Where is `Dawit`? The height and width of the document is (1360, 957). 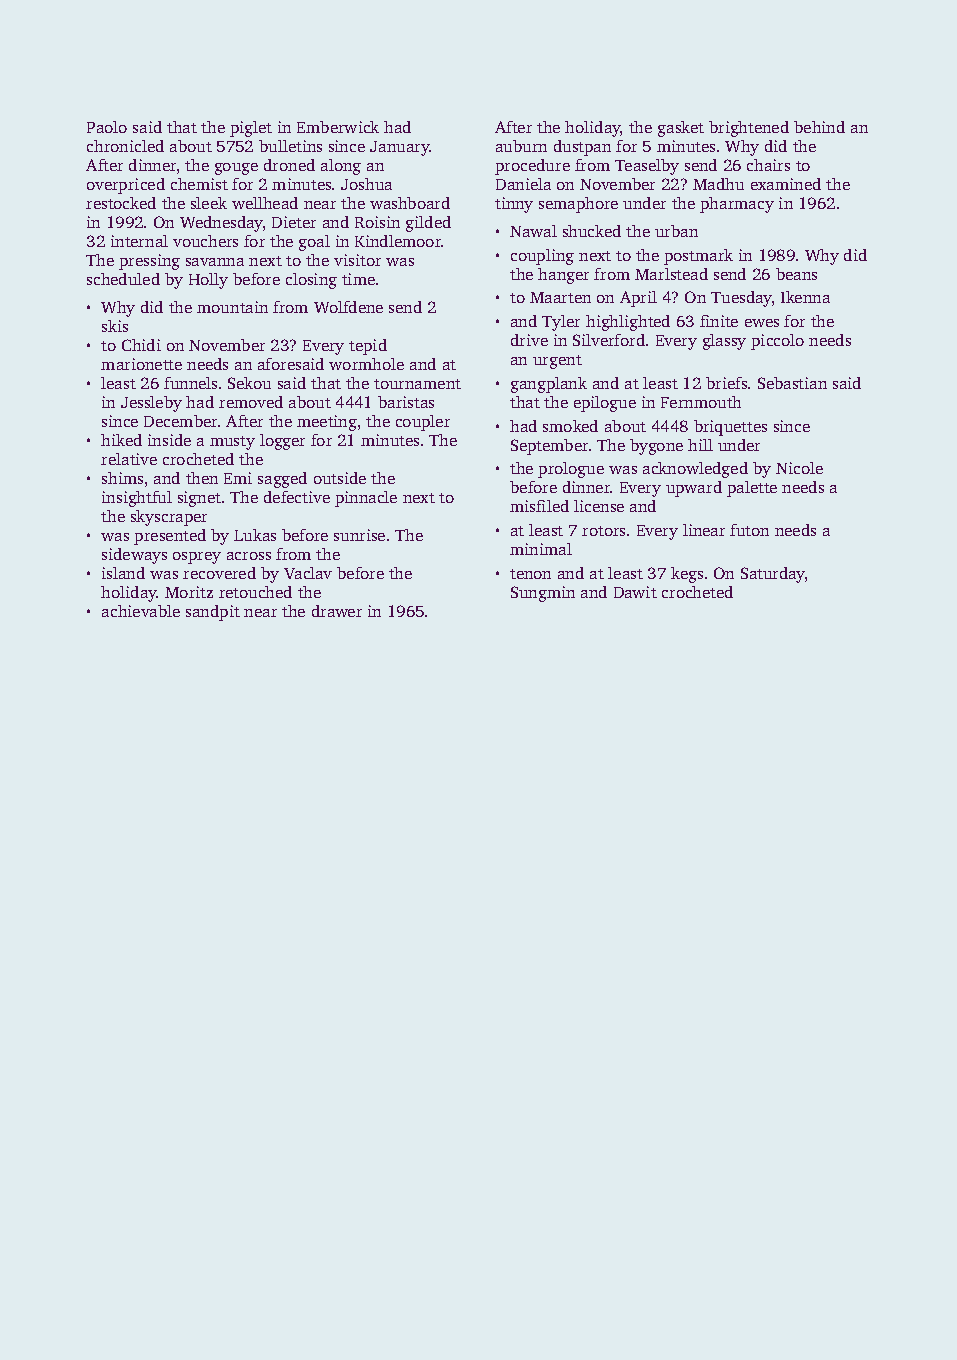
Dawit is located at coordinates (635, 592).
